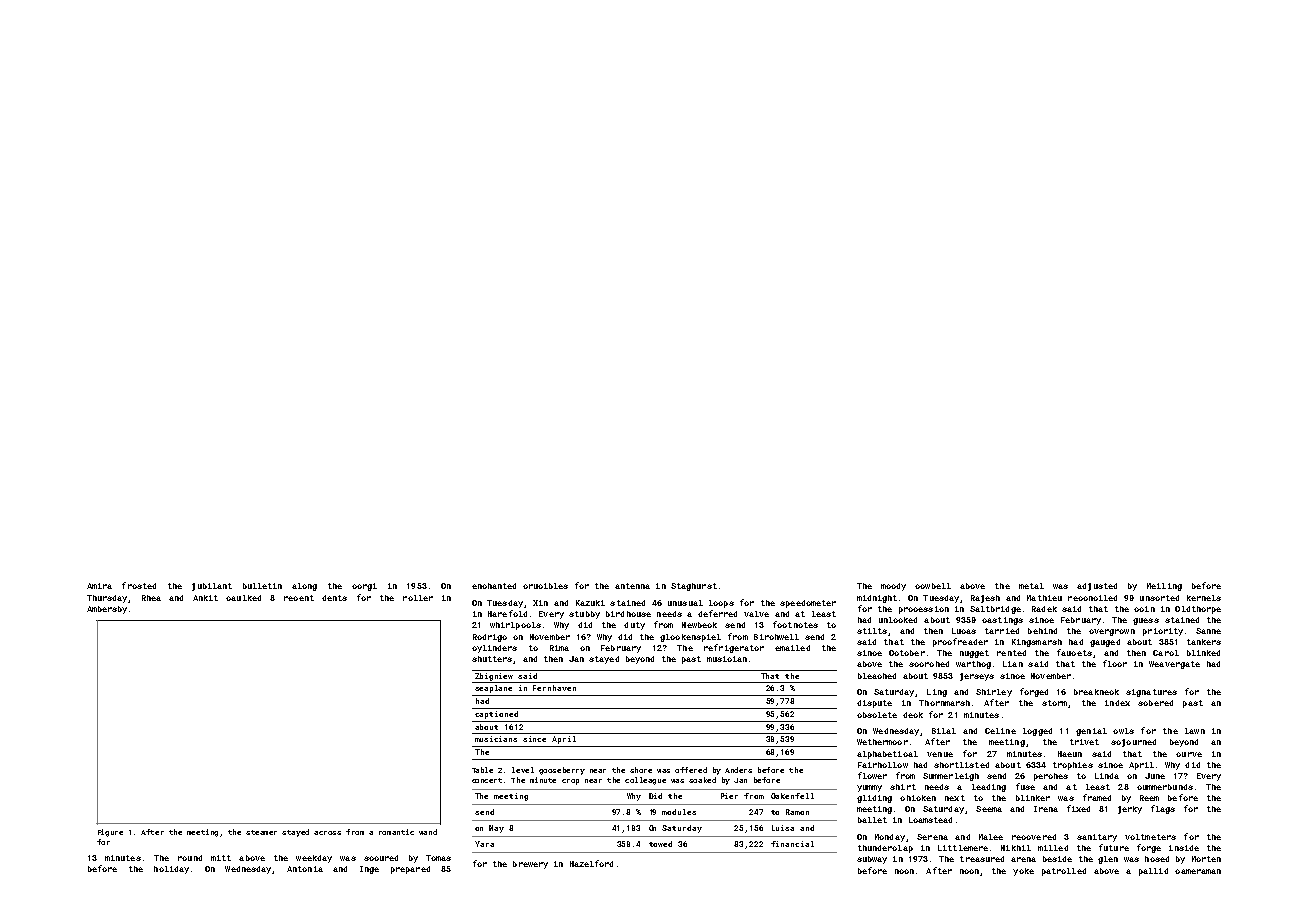 This screenshot has height=924, width=1308. I want to click on adjusted, so click(1097, 587).
